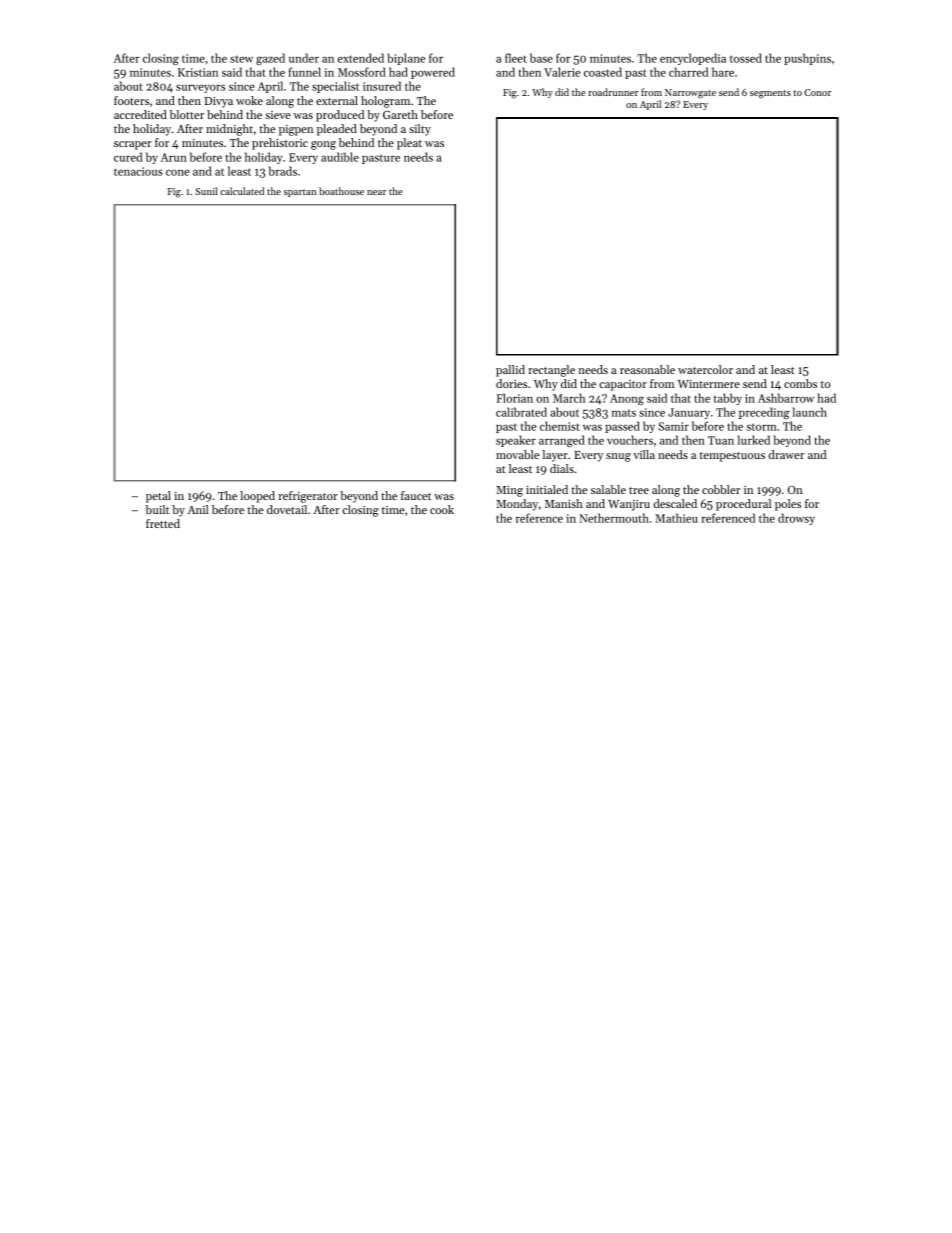  Describe the element at coordinates (516, 58) in the screenshot. I see `fleet` at that location.
